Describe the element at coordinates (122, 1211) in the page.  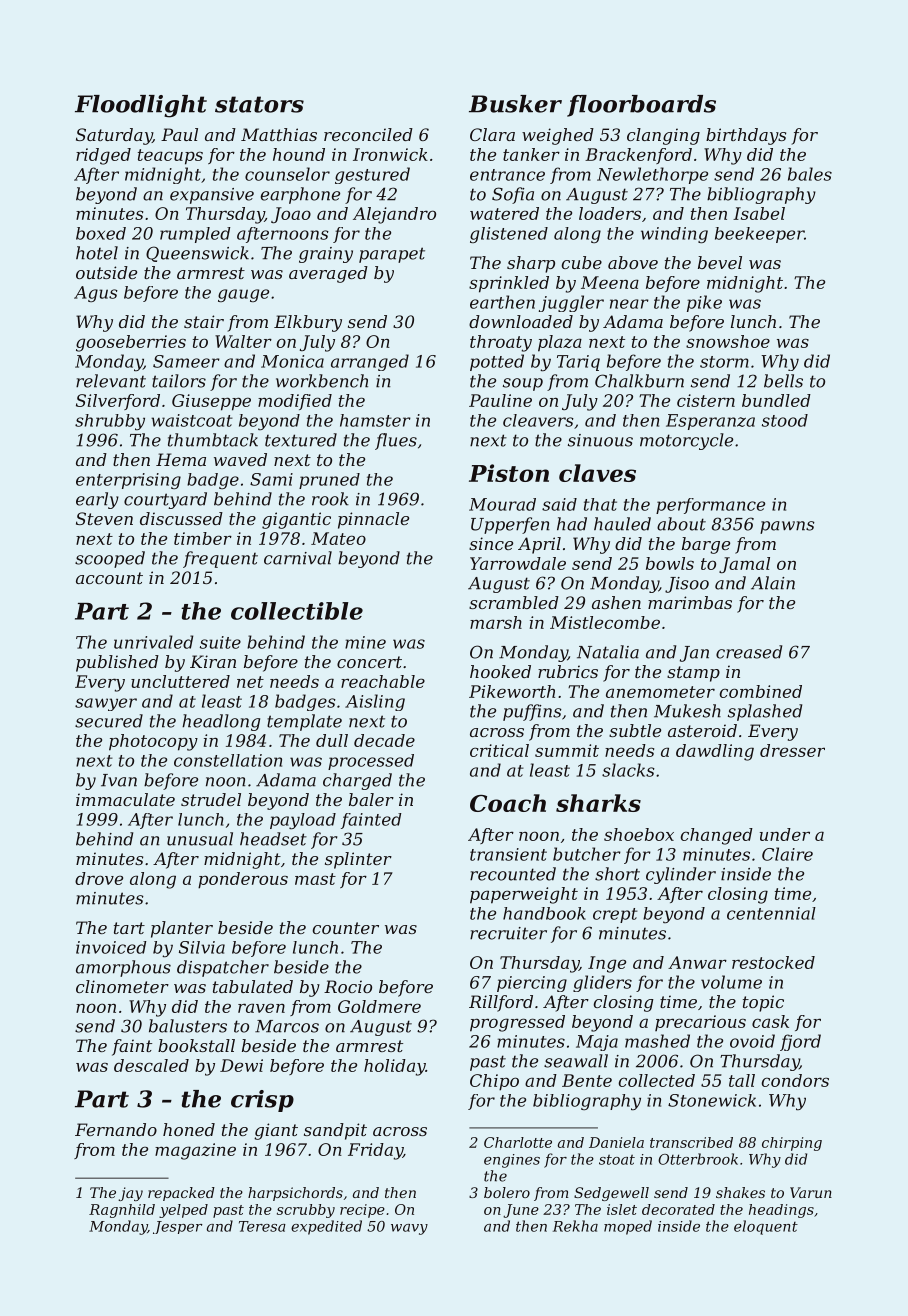
I see `Ragnhild` at that location.
